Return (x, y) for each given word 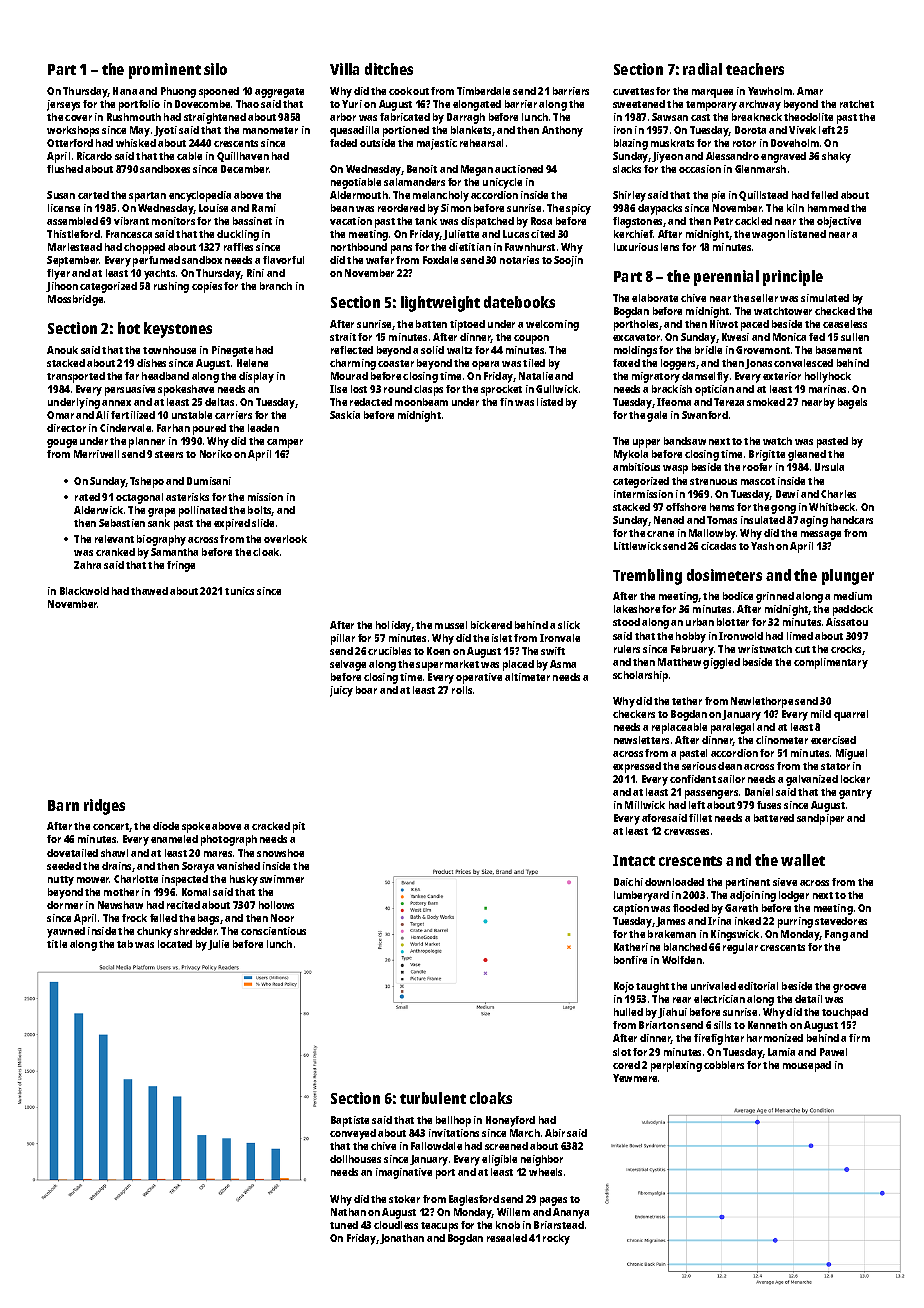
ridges (104, 807)
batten (431, 324)
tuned (344, 1225)
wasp (675, 469)
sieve (785, 882)
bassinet (252, 221)
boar (366, 690)
